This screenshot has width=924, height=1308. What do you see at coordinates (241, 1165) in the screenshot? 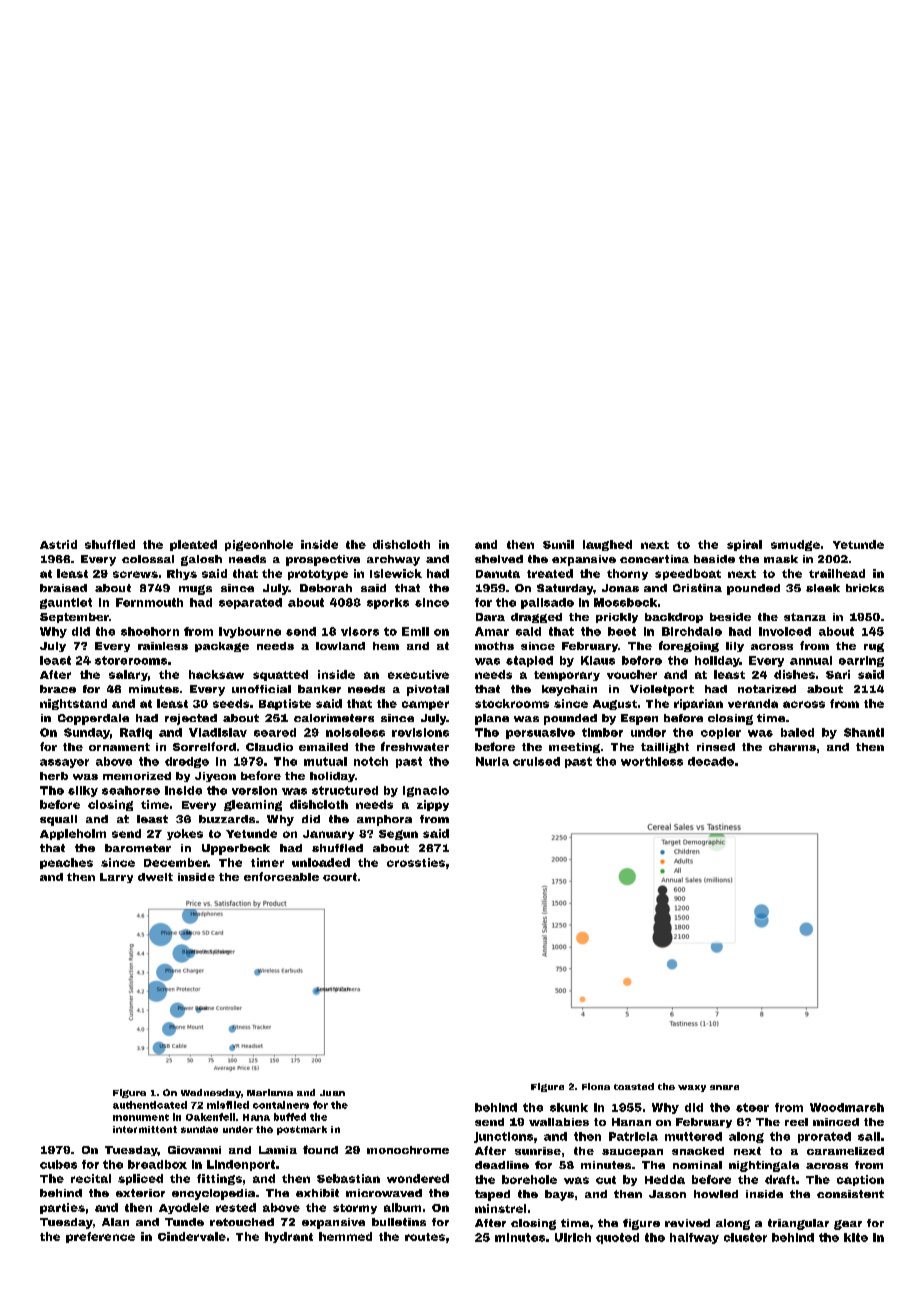
I see `Lindenport` at bounding box center [241, 1165].
